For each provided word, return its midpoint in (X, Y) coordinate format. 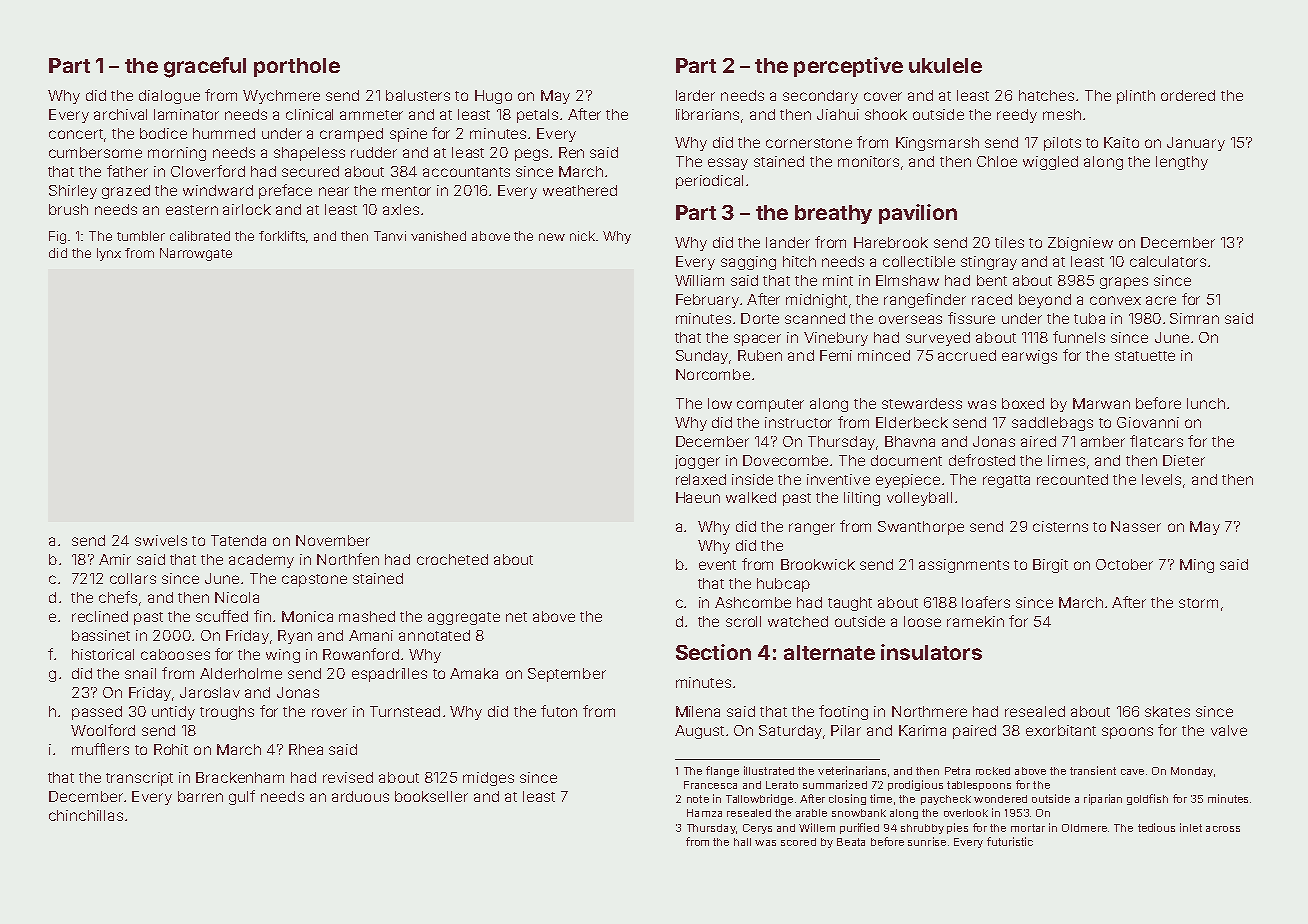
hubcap (783, 585)
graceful (205, 67)
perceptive (848, 67)
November (333, 540)
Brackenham (240, 777)
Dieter (1184, 460)
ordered (1188, 95)
